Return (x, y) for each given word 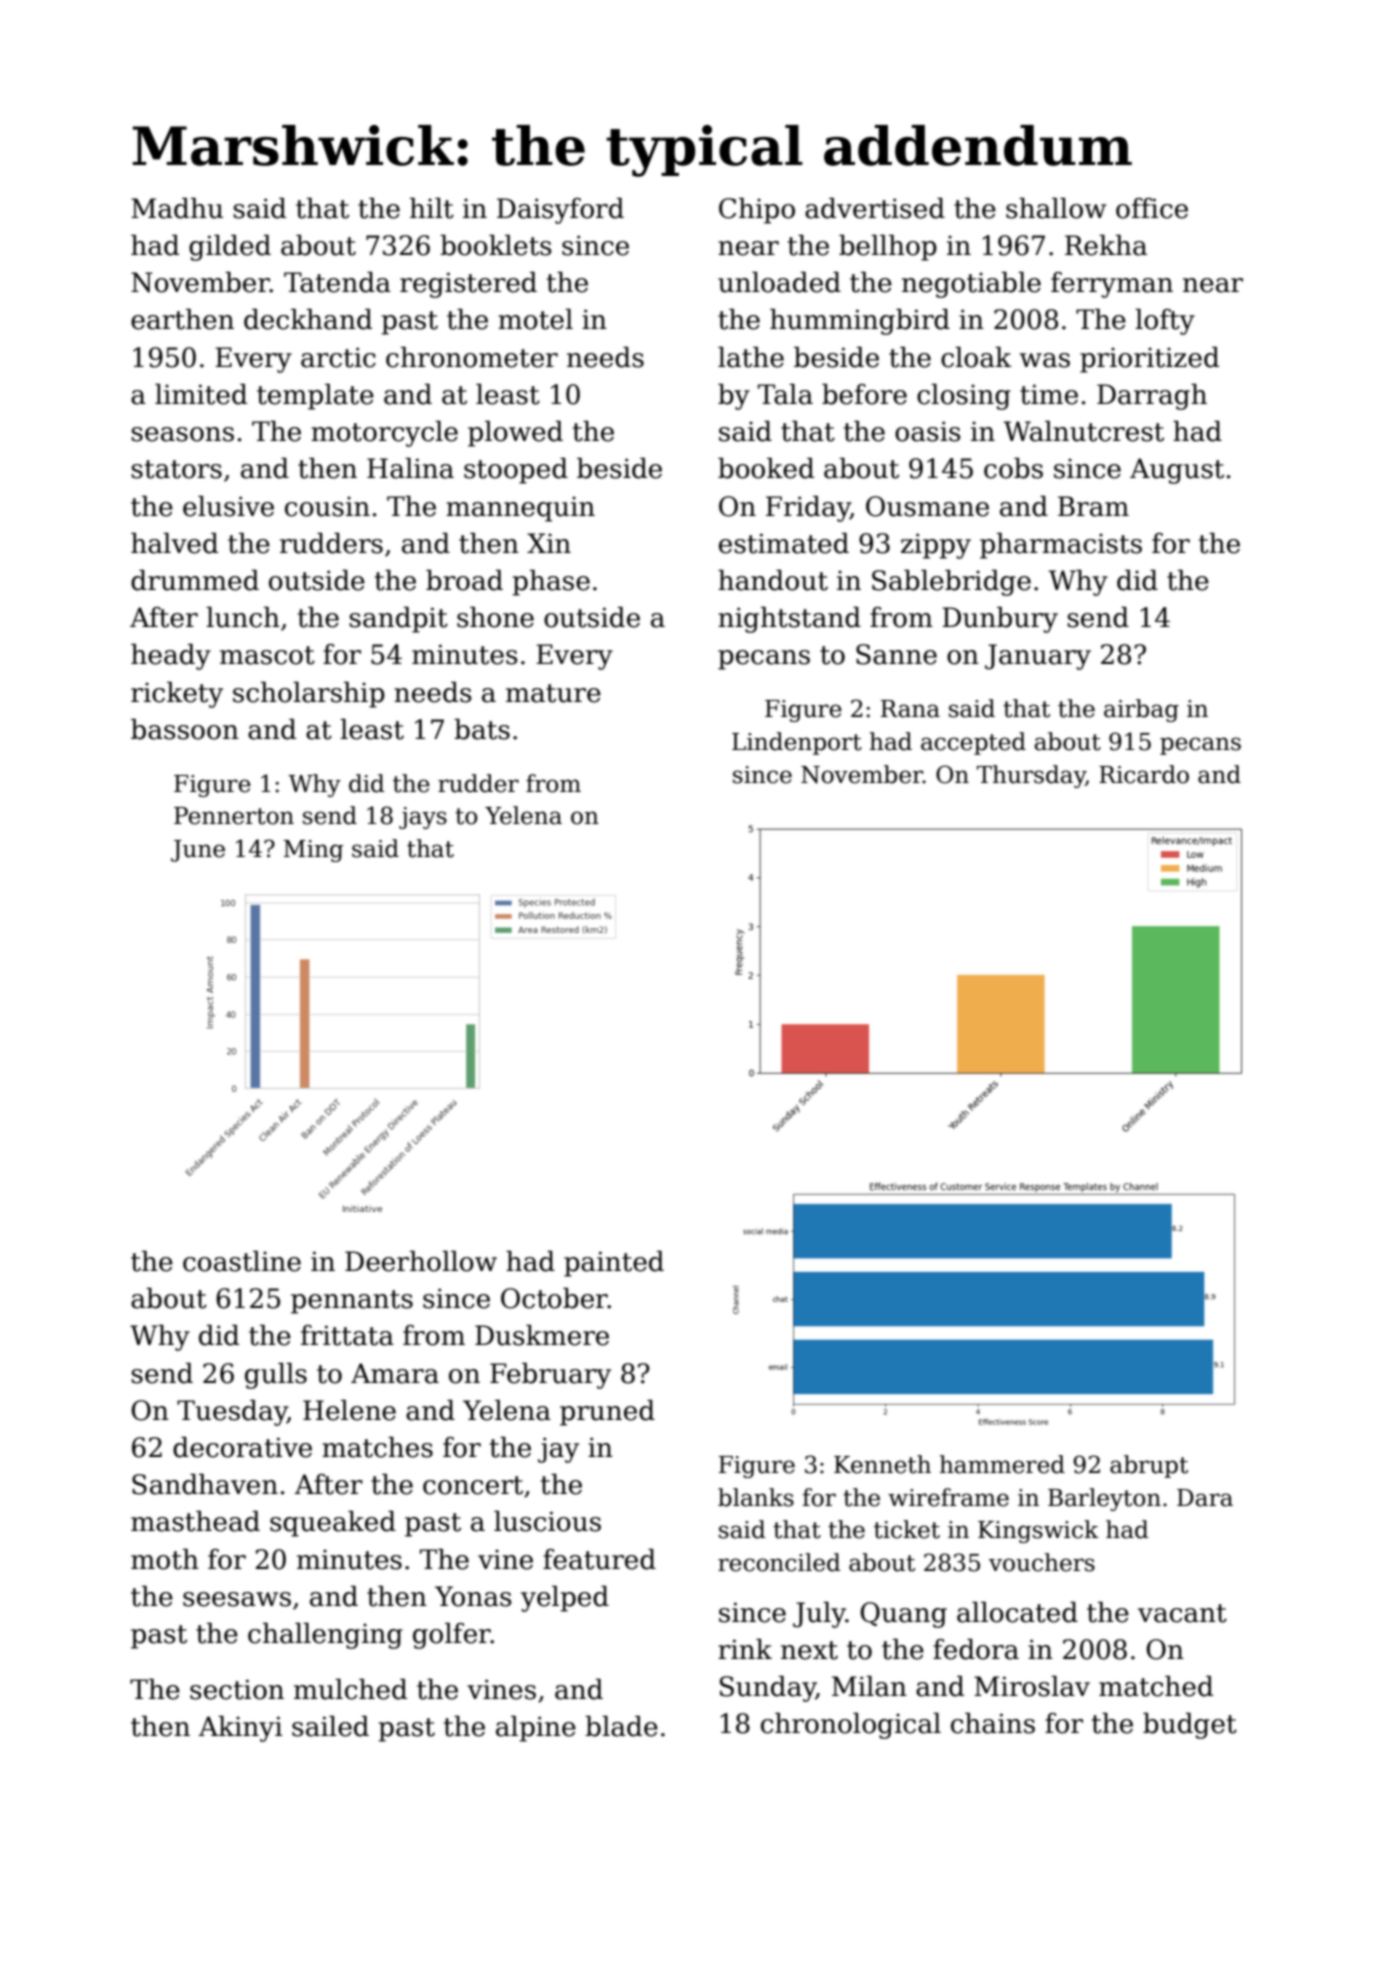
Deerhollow (421, 1261)
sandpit (398, 620)
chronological (851, 1726)
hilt (432, 208)
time (1049, 394)
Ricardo (1144, 774)
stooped (516, 471)
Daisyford (560, 211)
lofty (1165, 322)
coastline (242, 1261)
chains (993, 1723)
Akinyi (240, 1729)
